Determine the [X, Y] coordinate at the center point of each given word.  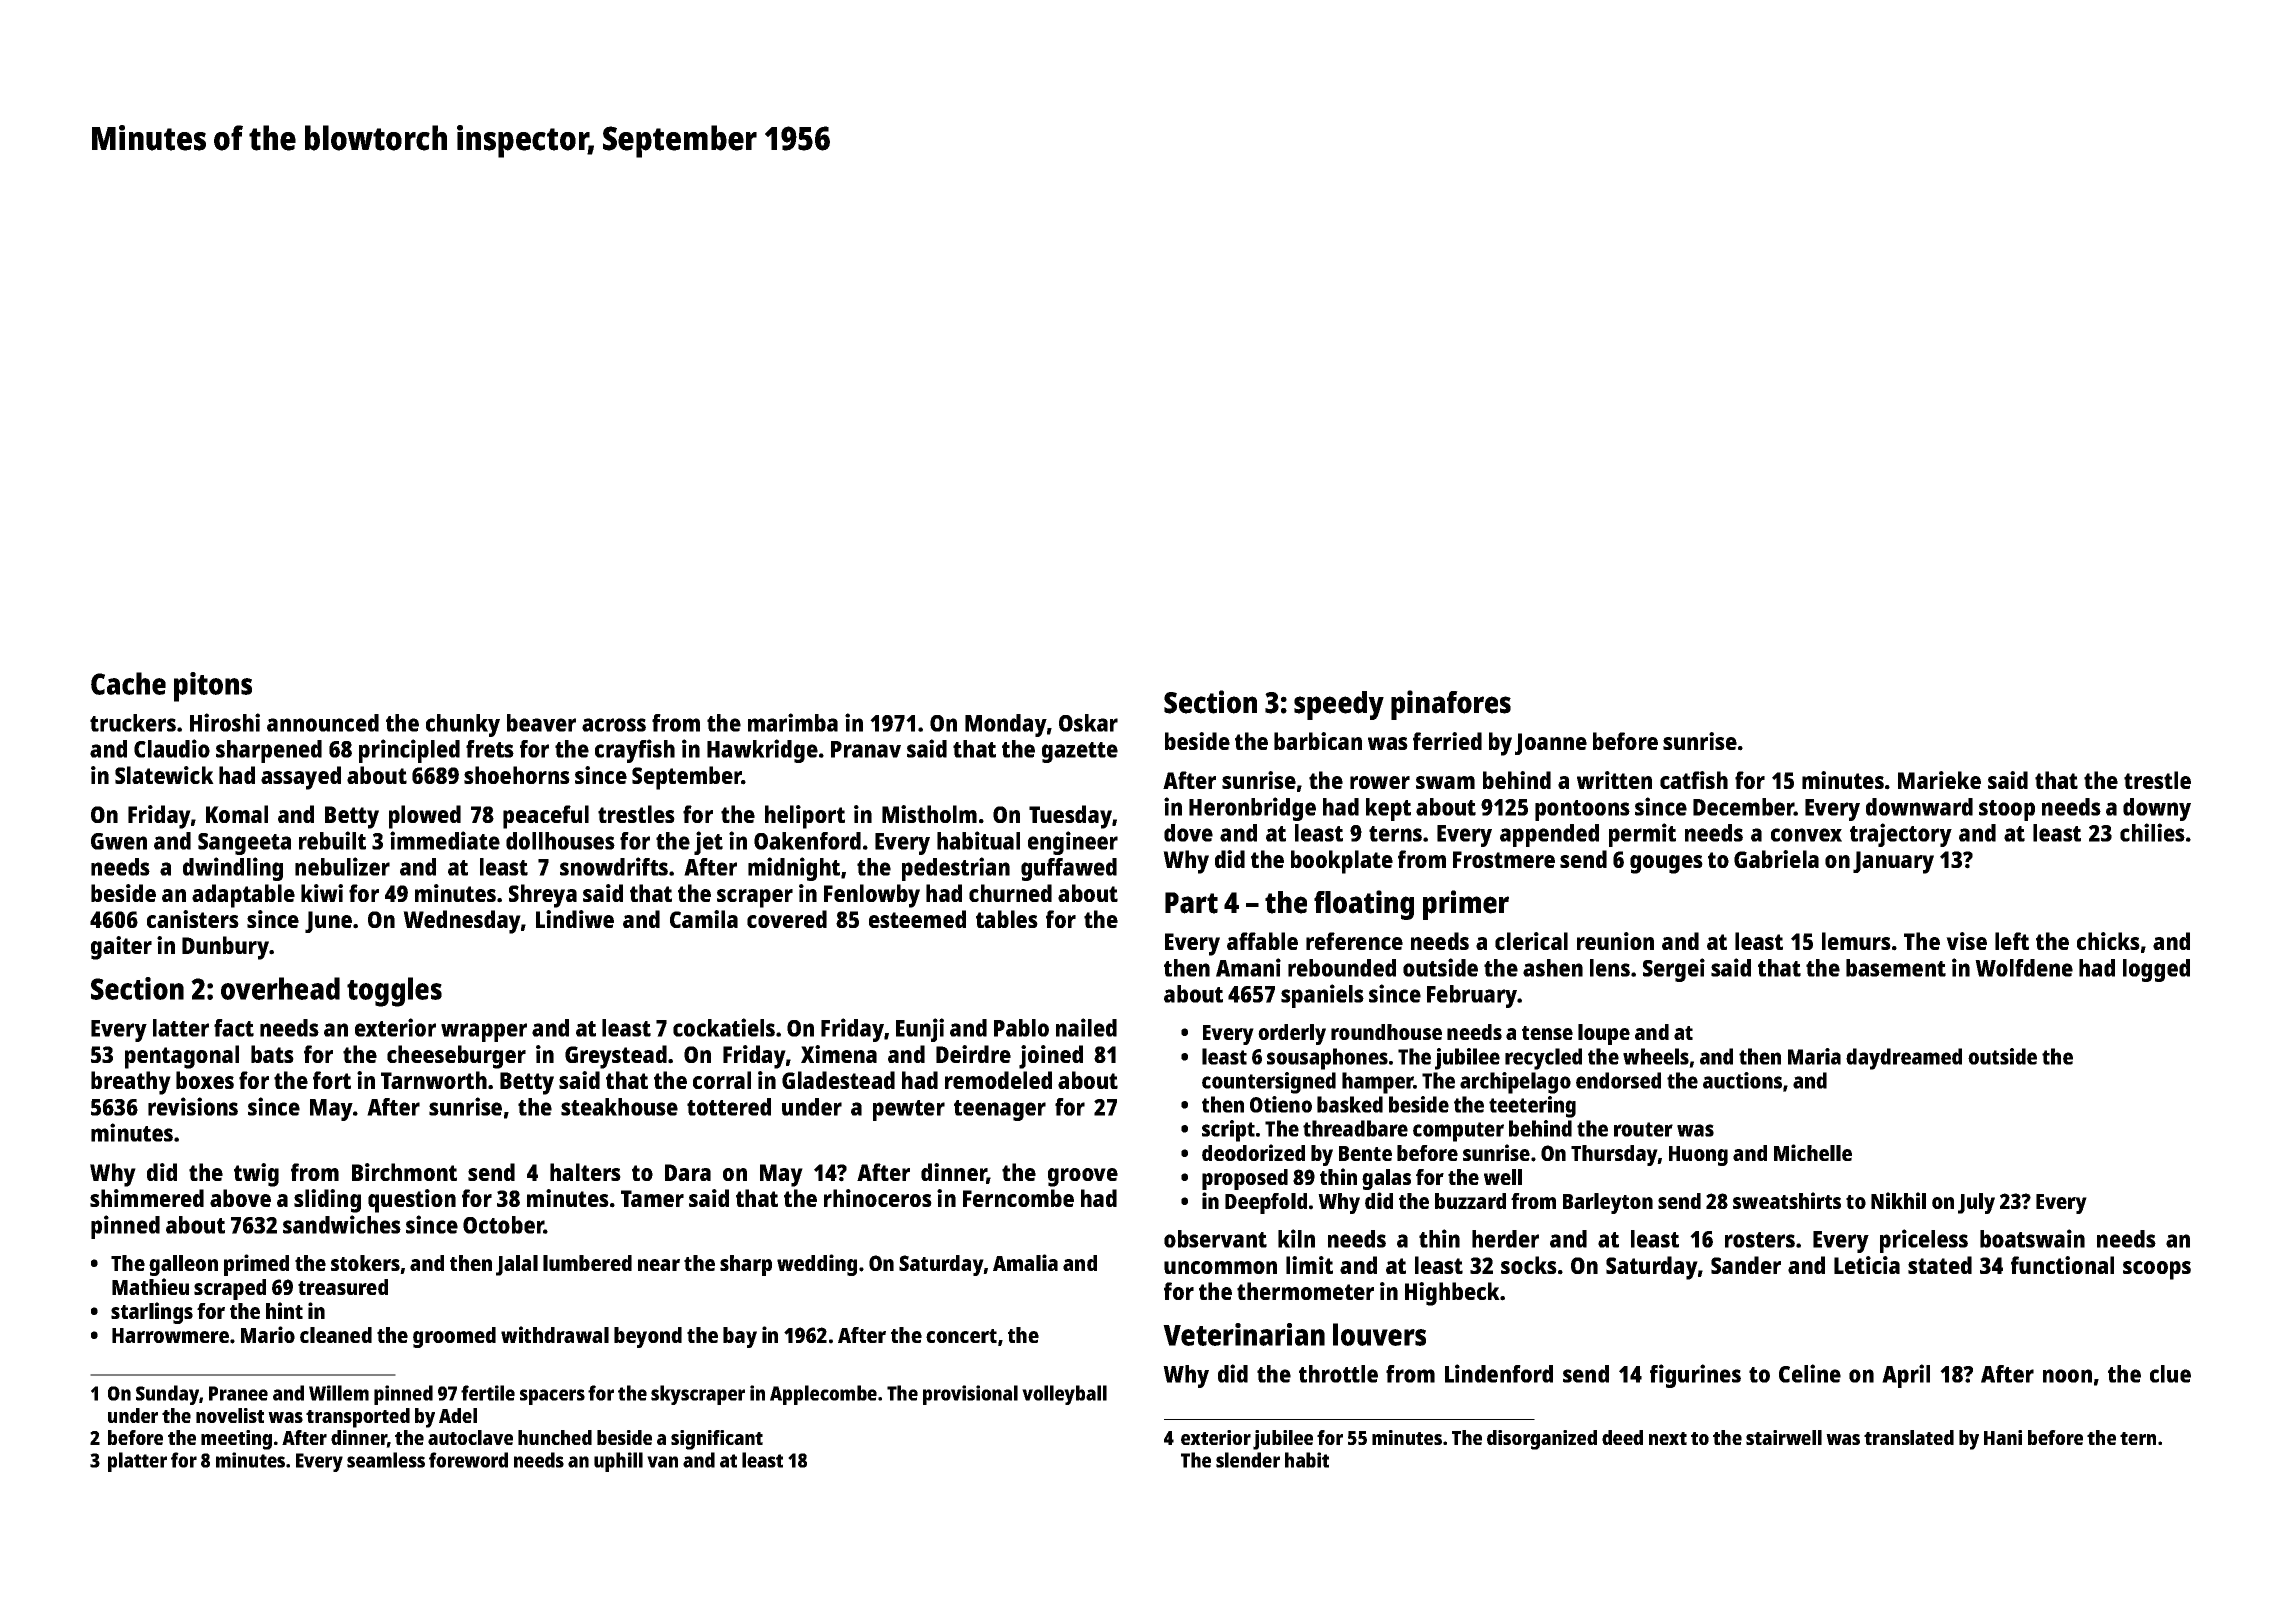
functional [2062, 1265]
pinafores [1451, 705]
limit [1309, 1265]
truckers [133, 723]
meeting [236, 1440]
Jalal [517, 1265]
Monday [1006, 725]
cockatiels [724, 1027]
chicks [2108, 941]
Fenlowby [872, 896]
